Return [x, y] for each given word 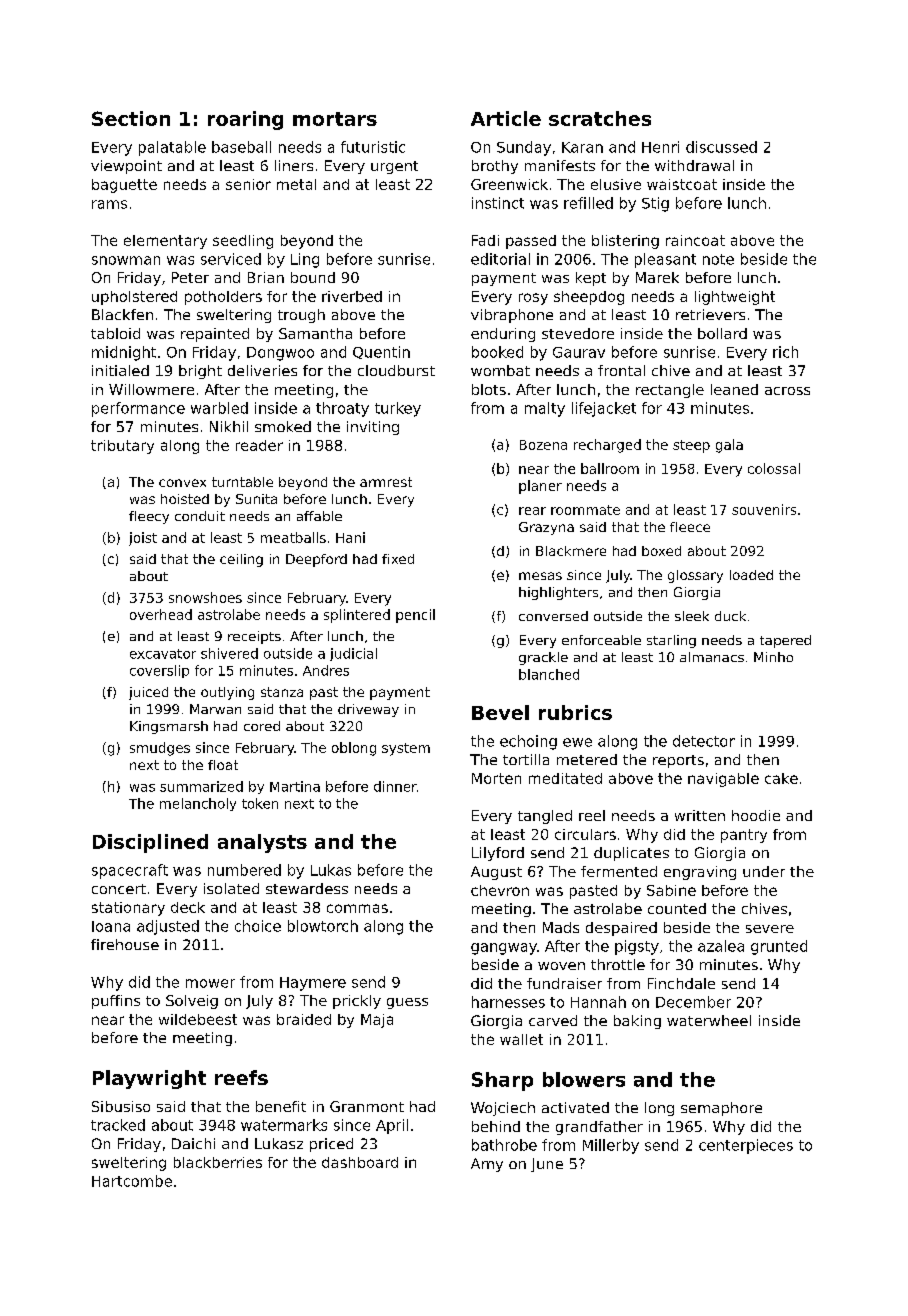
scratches [600, 118]
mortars [335, 119]
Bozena [543, 445]
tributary [122, 447]
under [764, 871]
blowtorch [323, 926]
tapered [785, 641]
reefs [241, 1077]
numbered [244, 870]
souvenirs [764, 509]
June [547, 1165]
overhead [161, 614]
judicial [353, 654]
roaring [245, 120]
